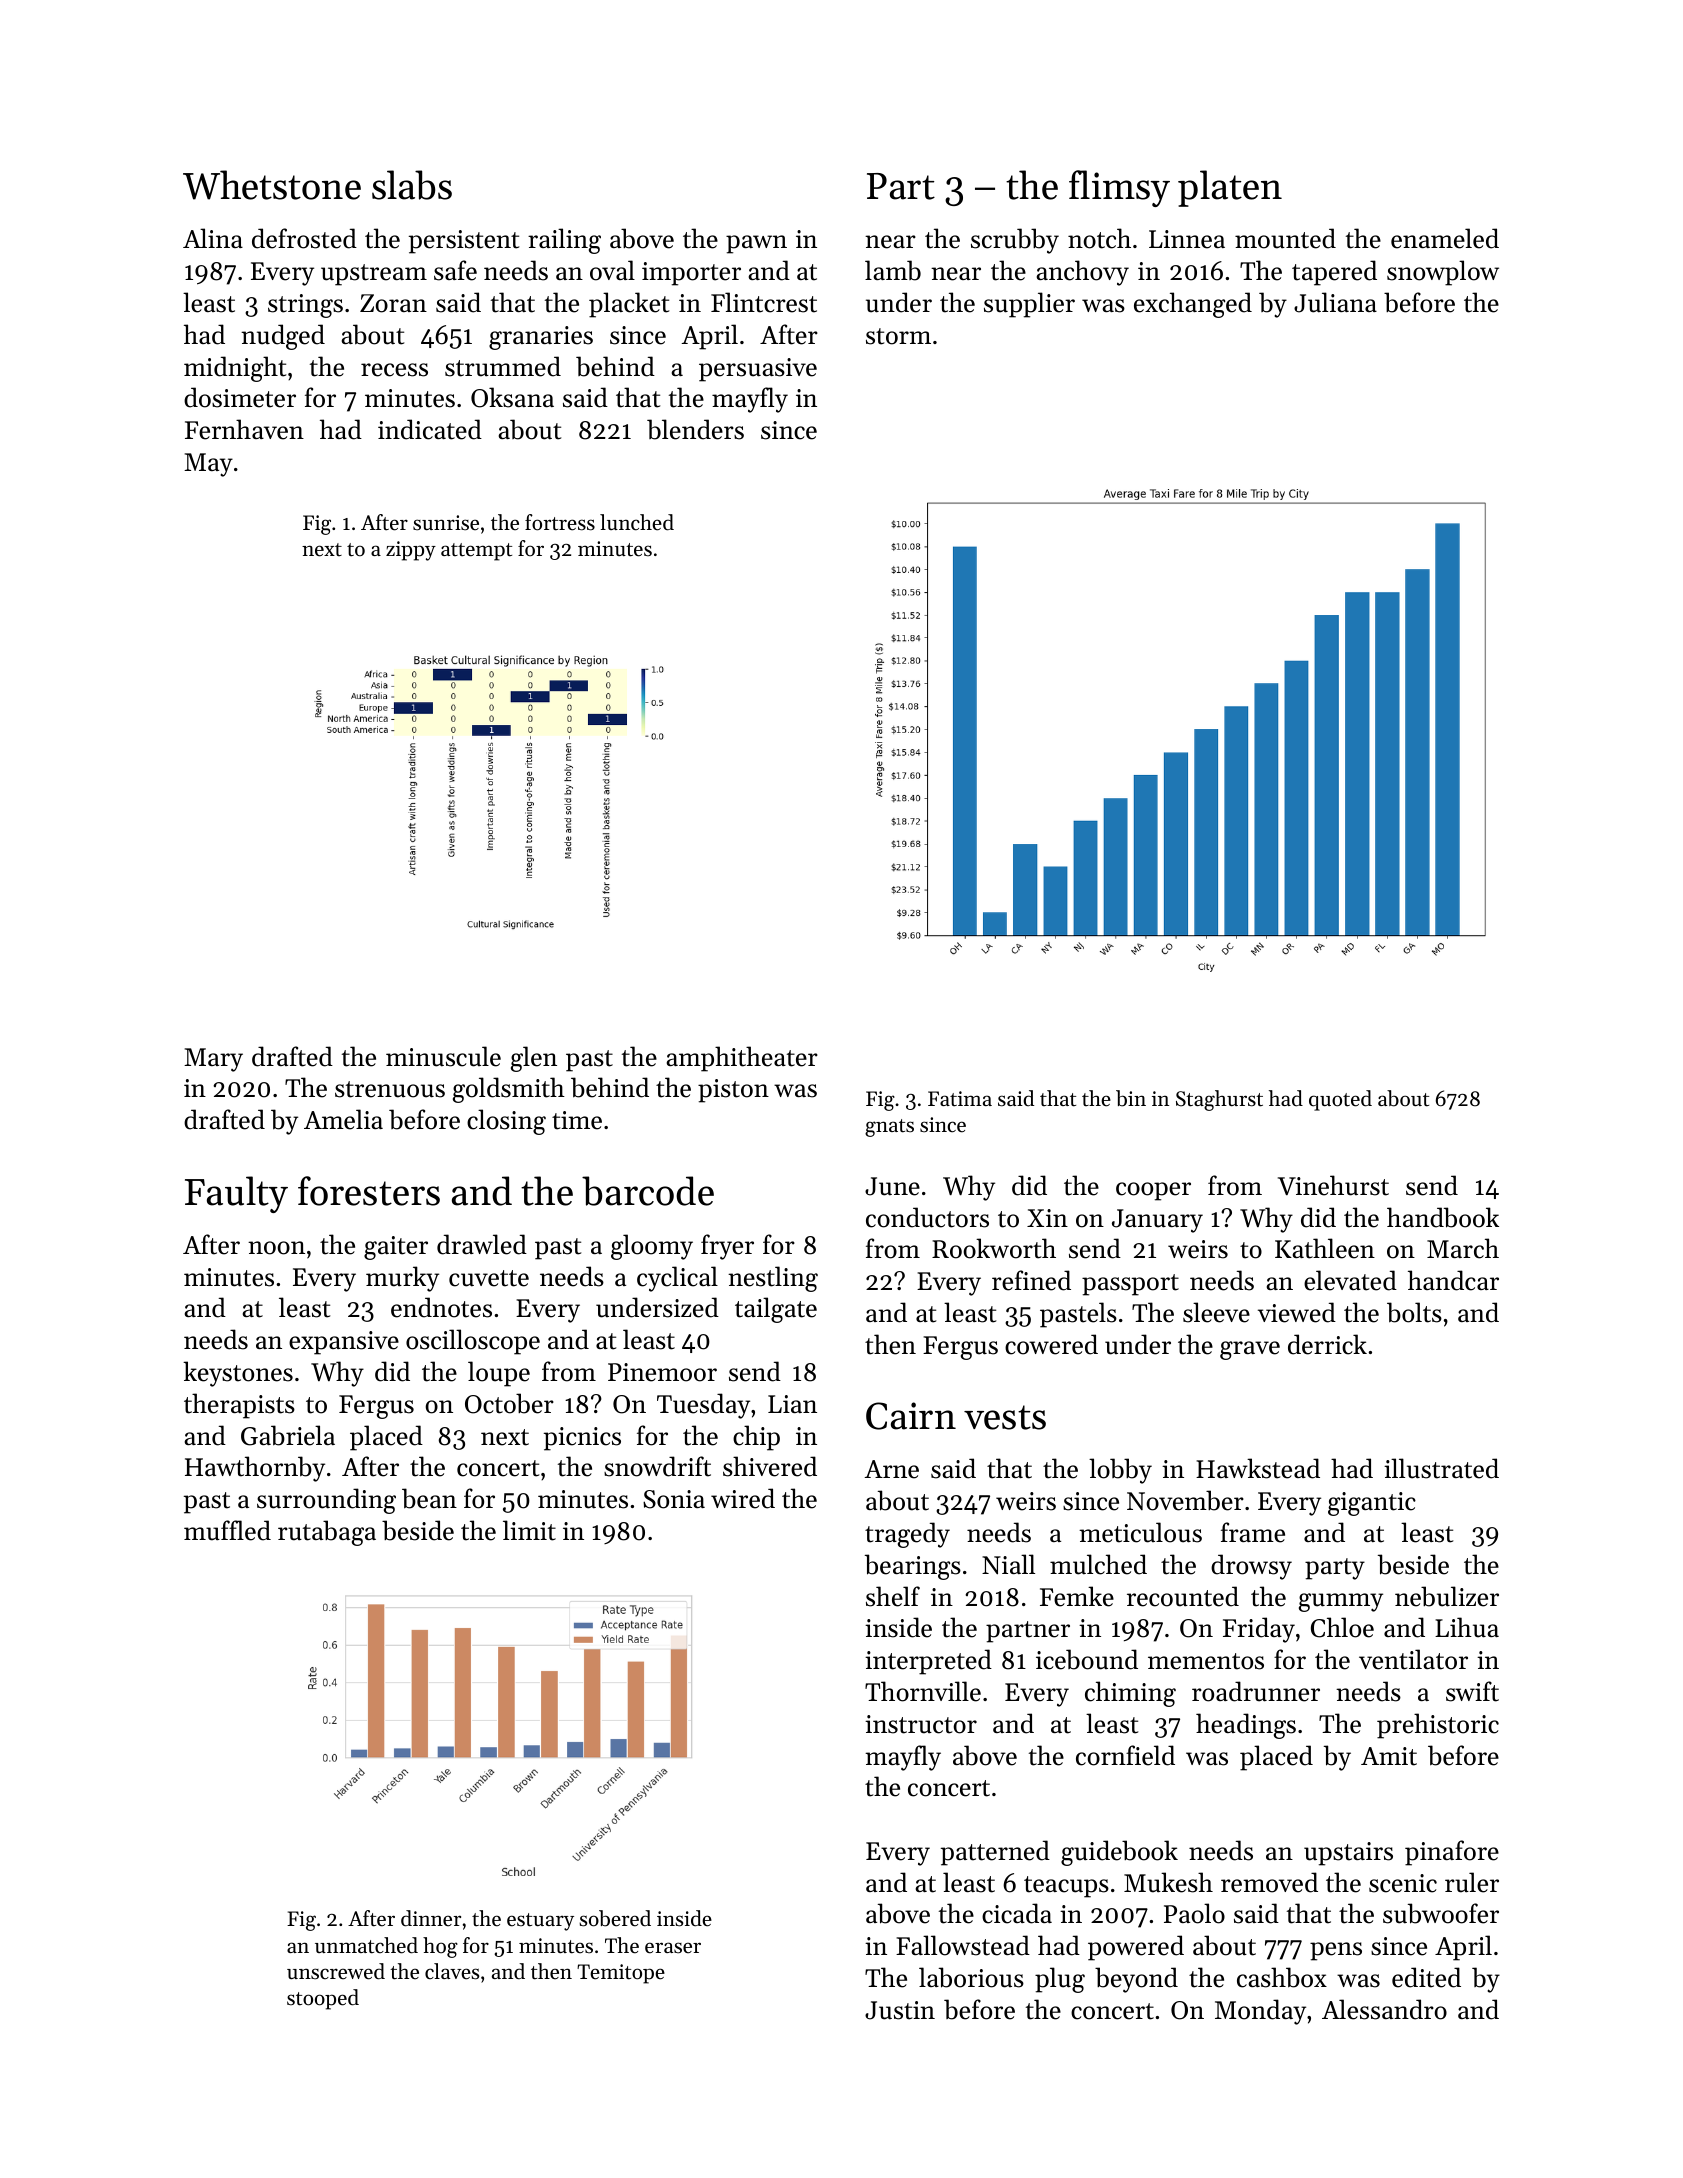 The height and width of the screenshot is (2178, 1683). What do you see at coordinates (534, 1059) in the screenshot?
I see `glen` at bounding box center [534, 1059].
